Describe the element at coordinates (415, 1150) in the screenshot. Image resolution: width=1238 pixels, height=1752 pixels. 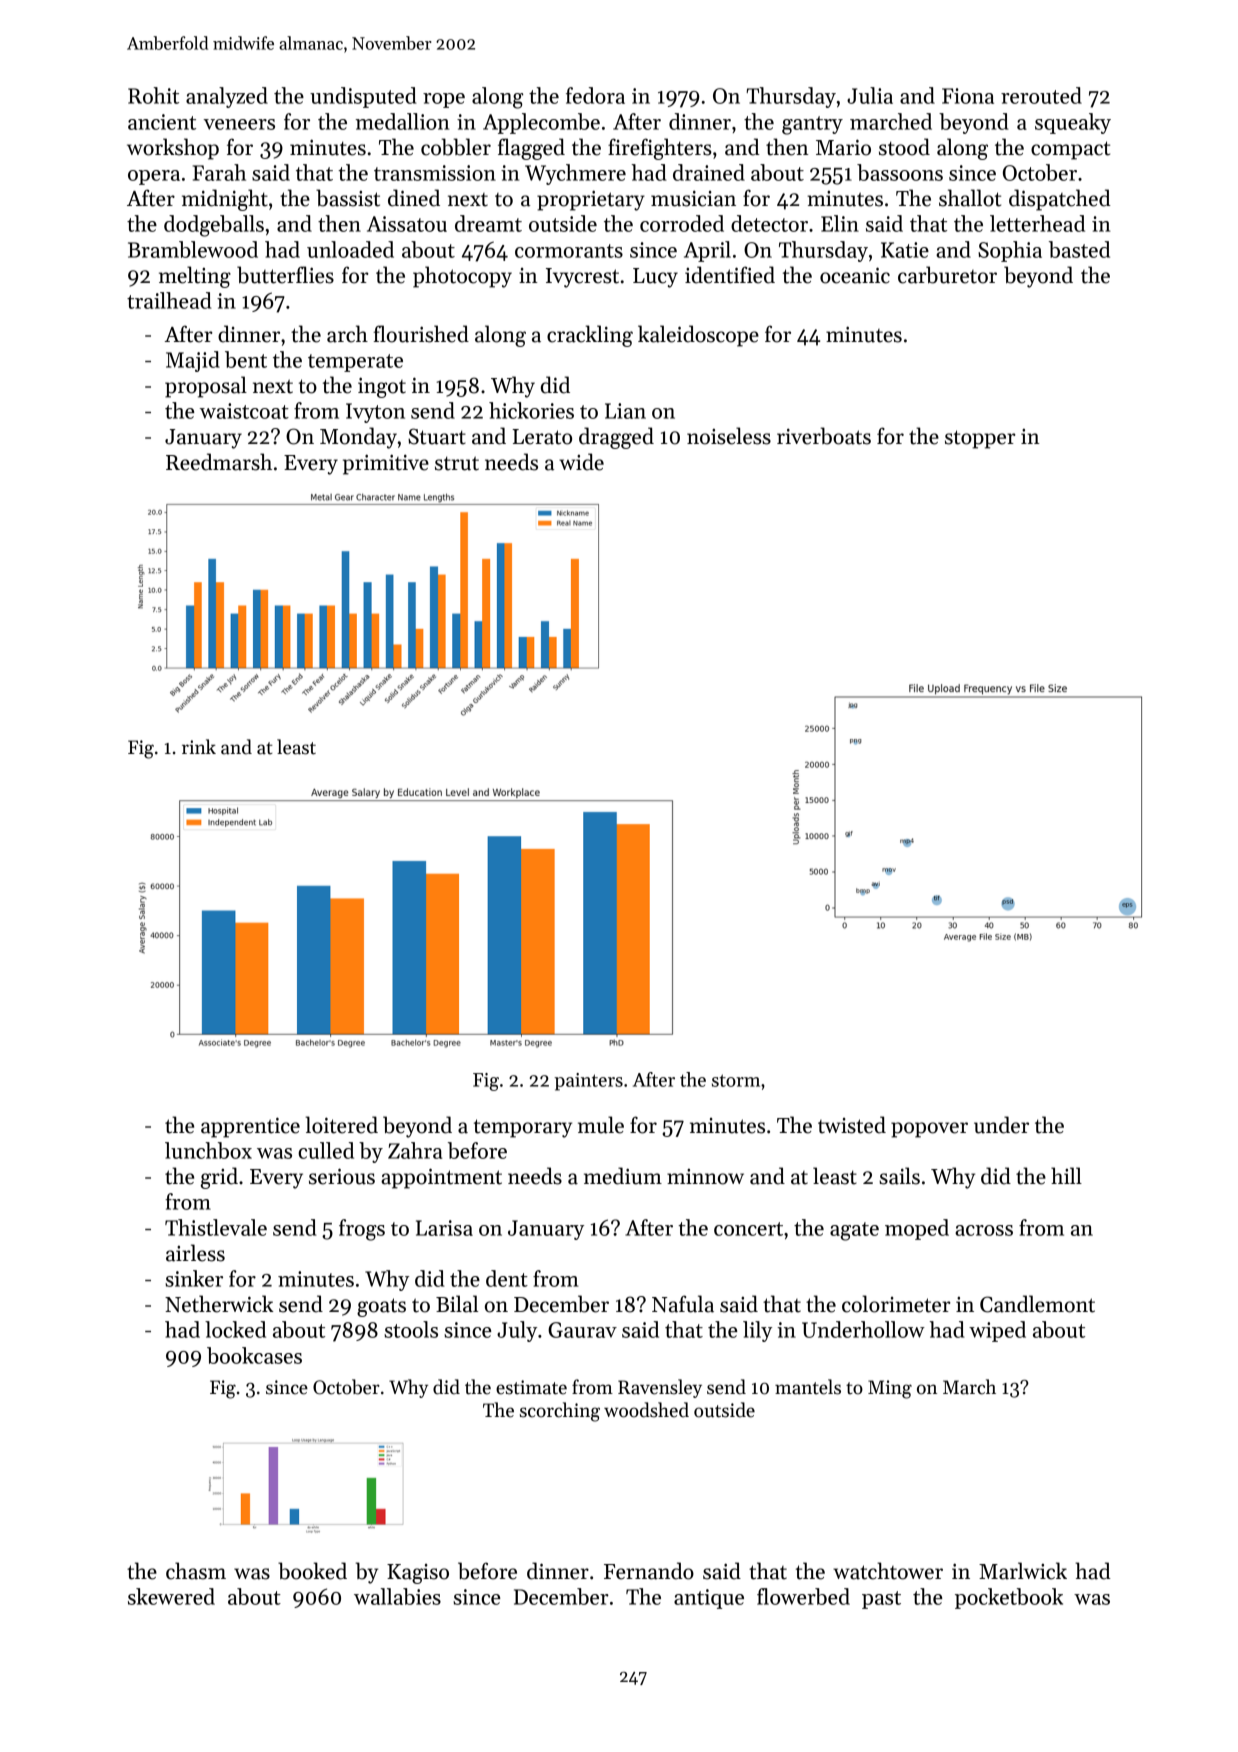
I see `Zahra` at that location.
